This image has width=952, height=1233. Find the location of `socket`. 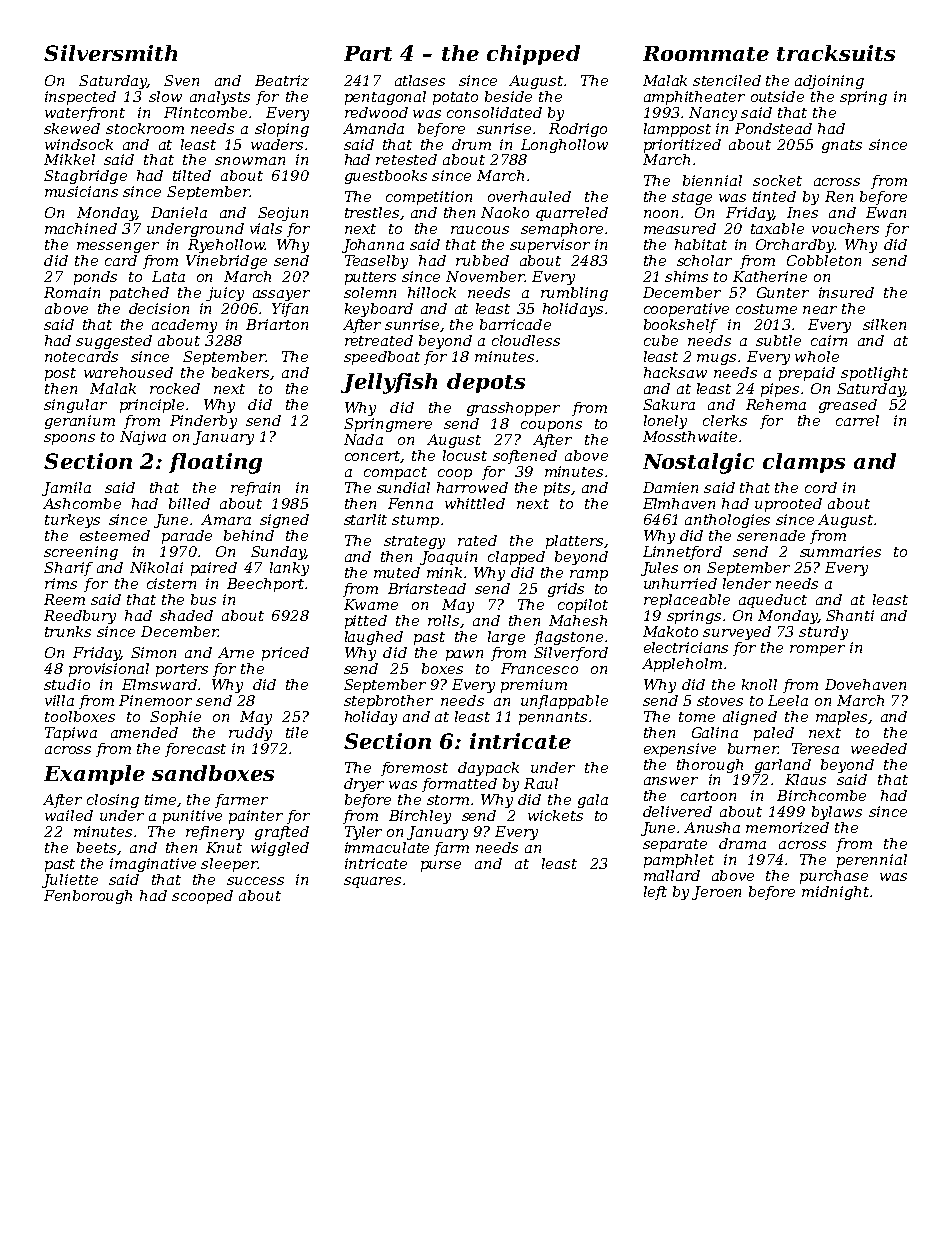

socket is located at coordinates (777, 180).
